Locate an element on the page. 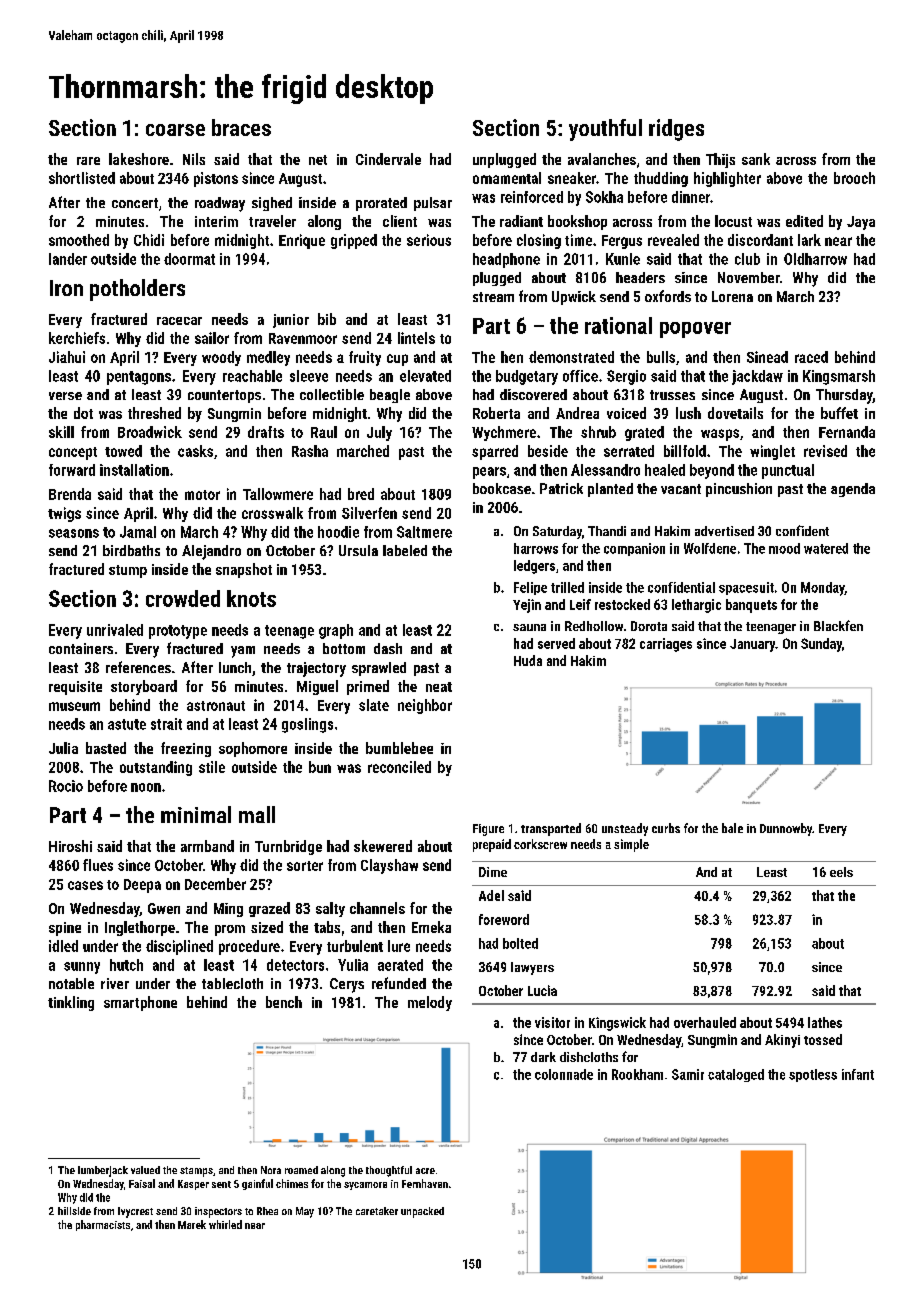  graph is located at coordinates (336, 631).
